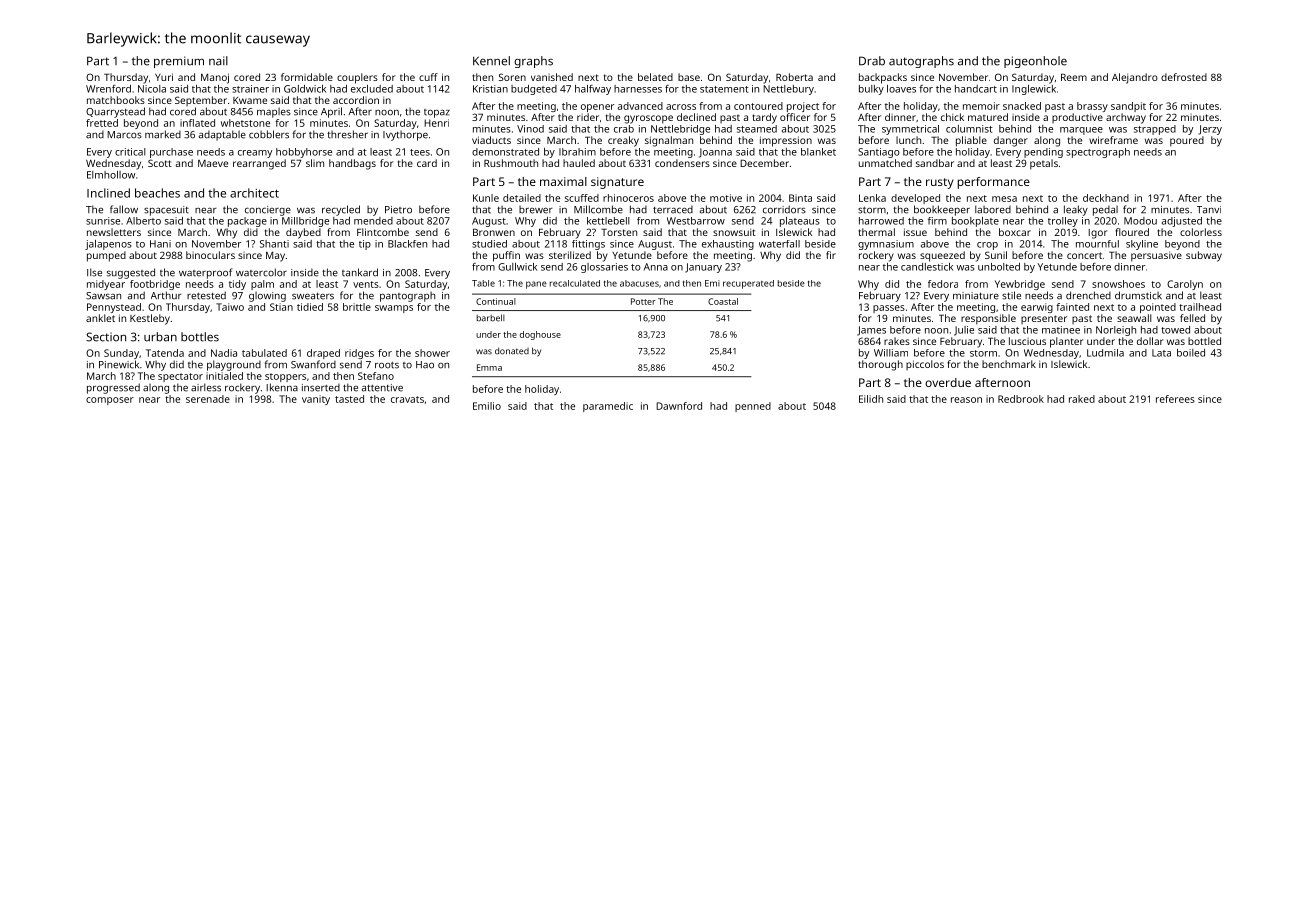 Image resolution: width=1308 pixels, height=924 pixels. I want to click on pigeonhole, so click(1035, 62).
